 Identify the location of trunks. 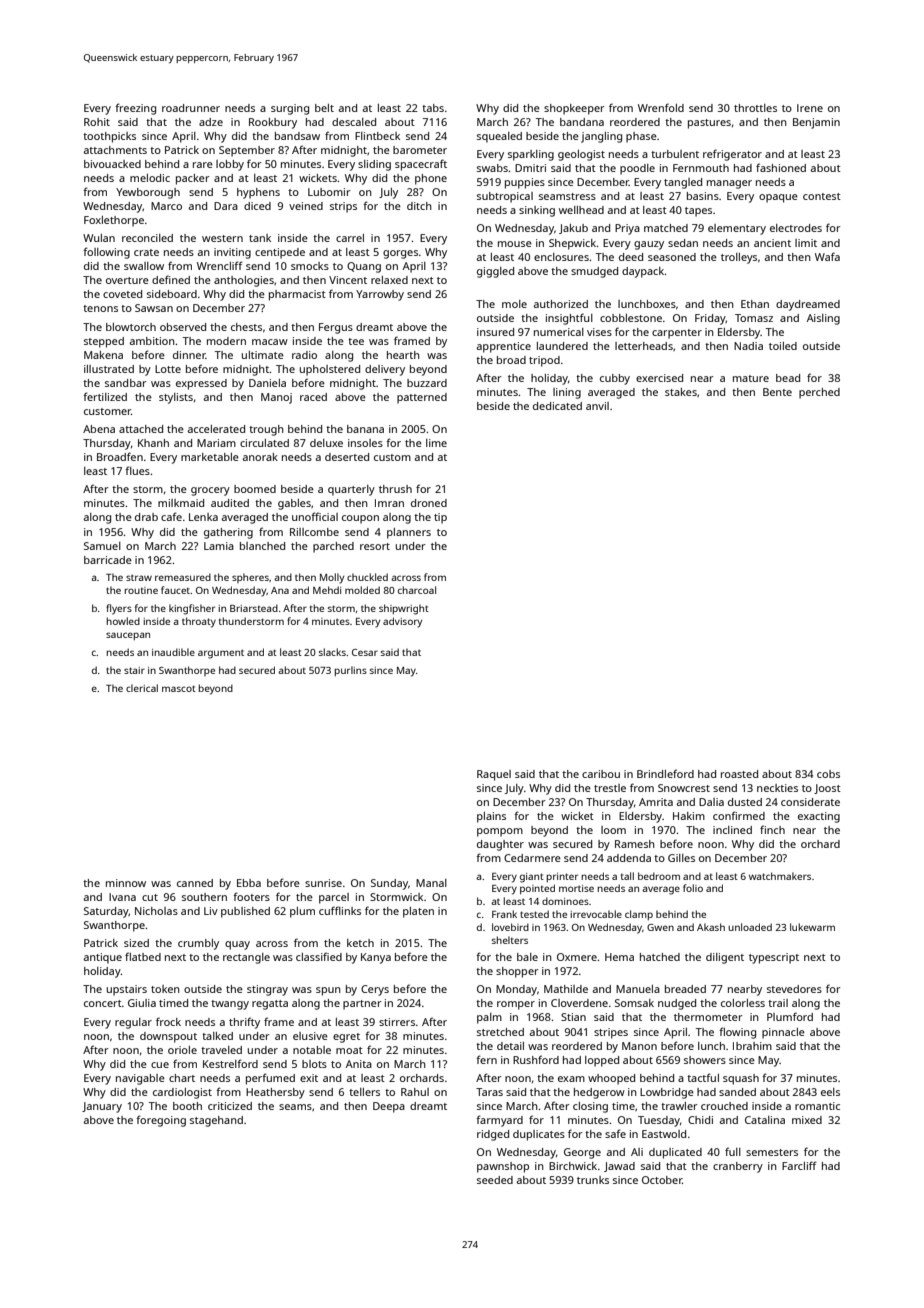
(593, 1180).
